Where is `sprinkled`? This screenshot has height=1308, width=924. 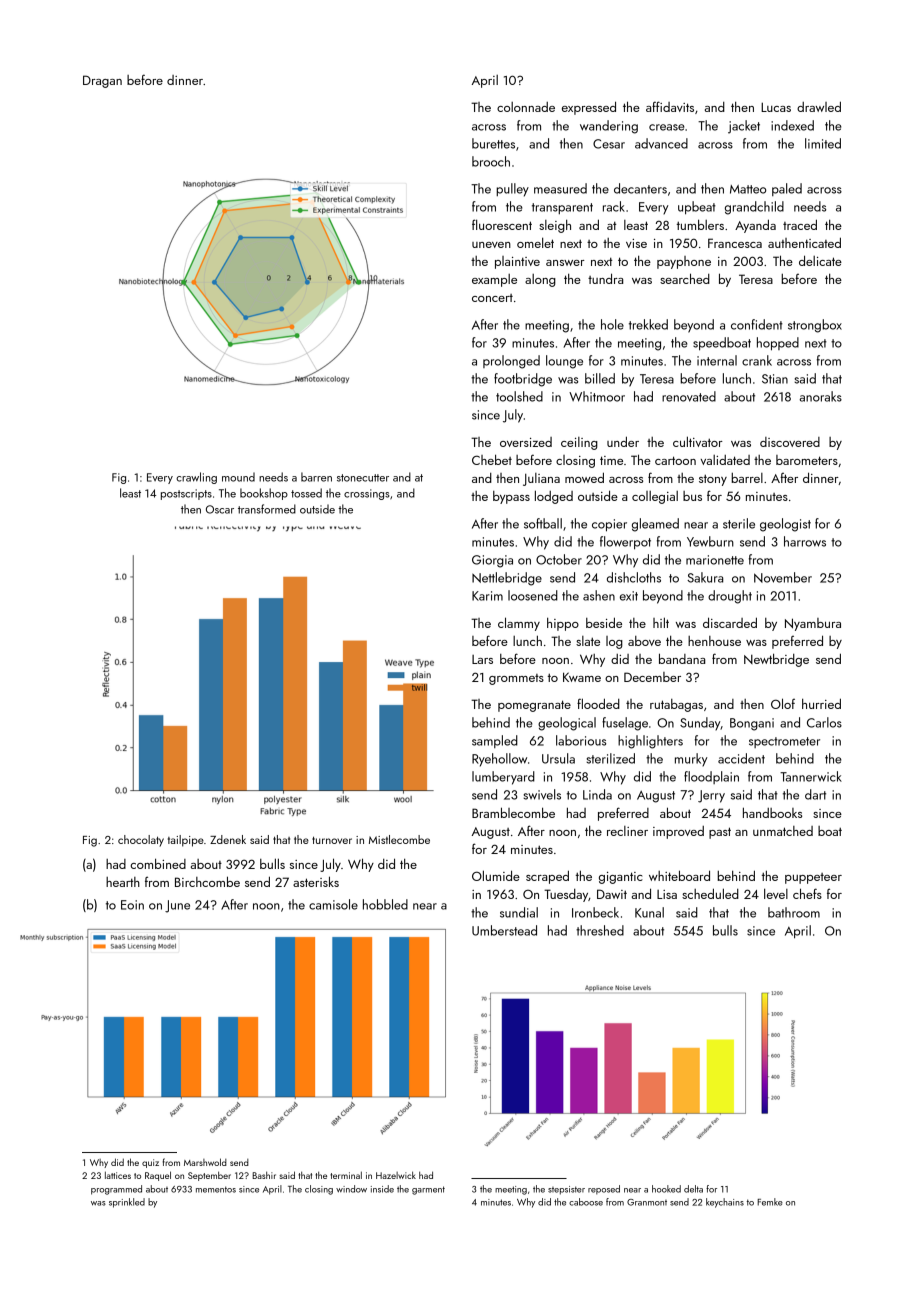 sprinkled is located at coordinates (127, 1203).
